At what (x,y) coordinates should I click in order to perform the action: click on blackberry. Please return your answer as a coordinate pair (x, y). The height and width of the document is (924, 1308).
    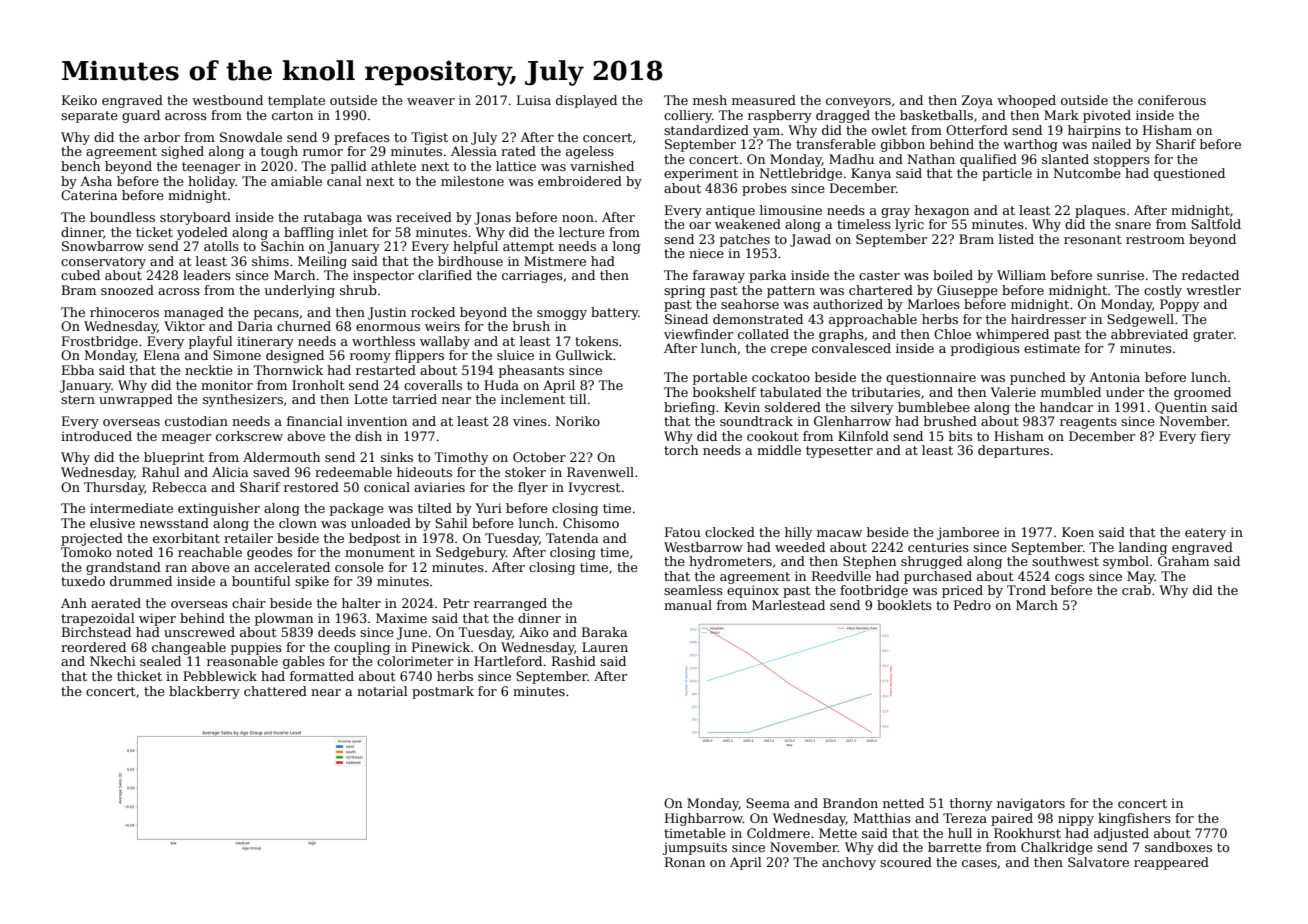
    Looking at the image, I should click on (204, 692).
